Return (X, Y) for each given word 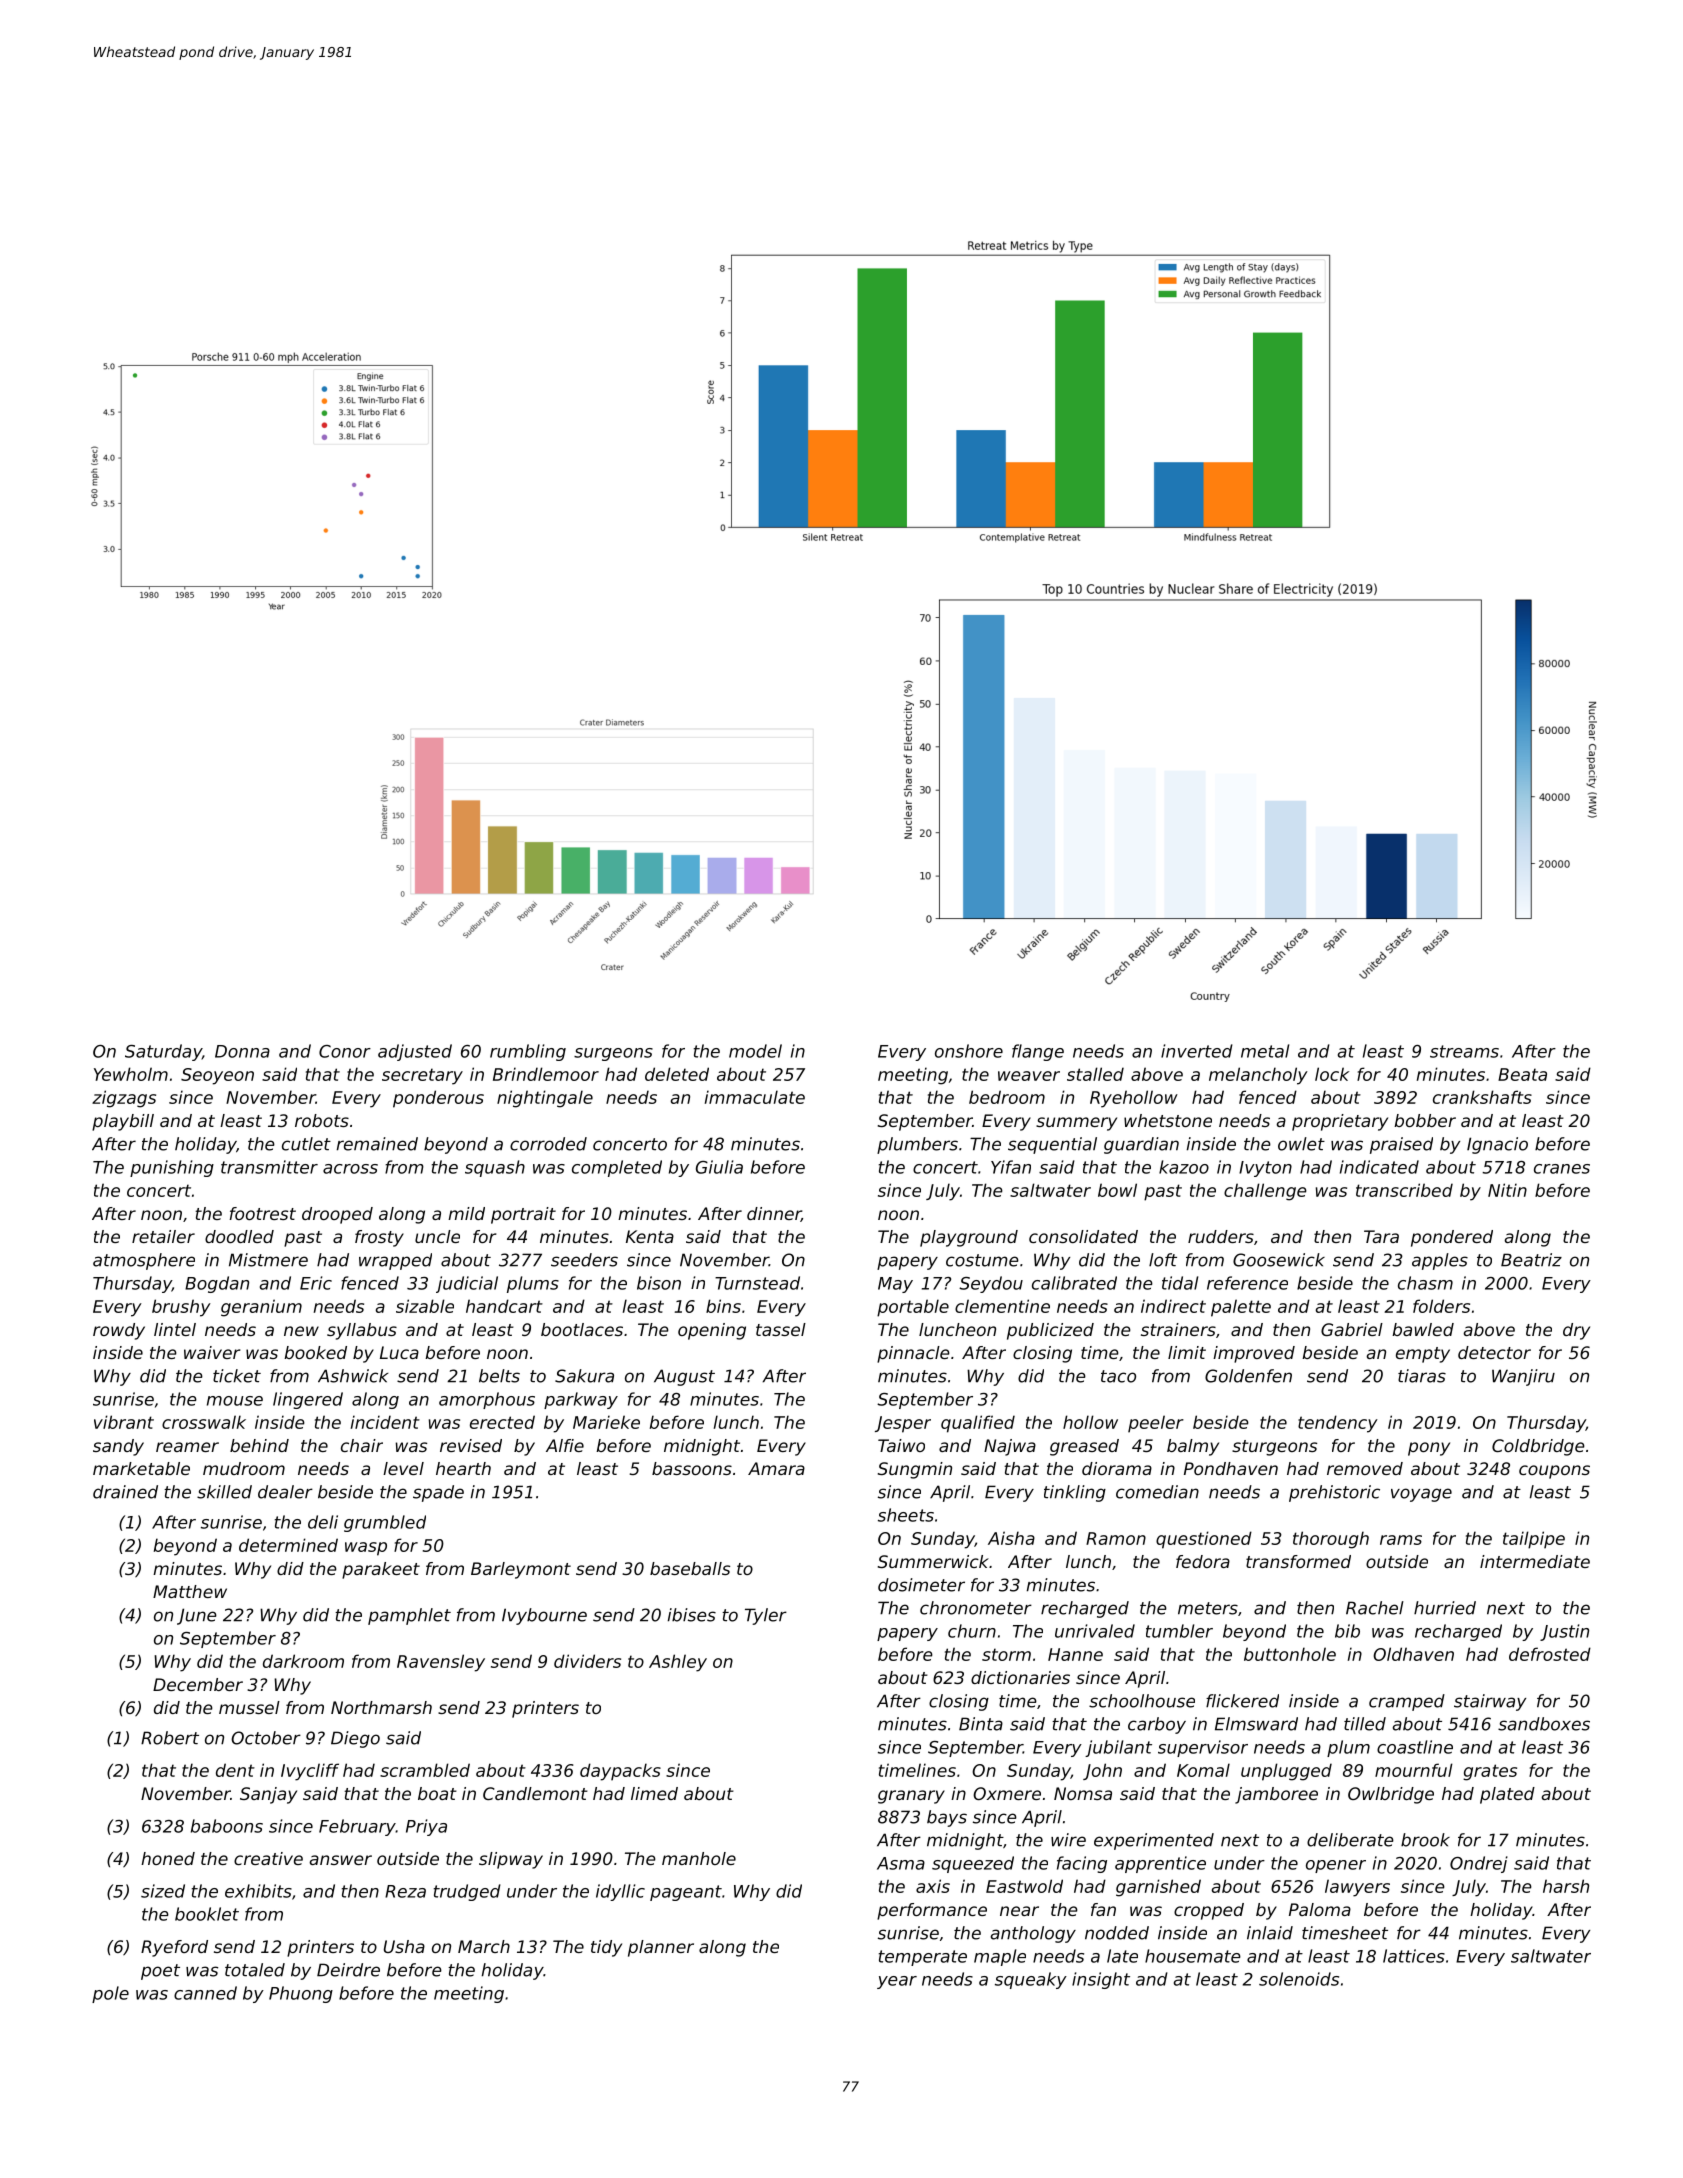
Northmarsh (381, 1707)
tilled (1365, 1724)
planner (661, 1948)
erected (502, 1422)
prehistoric (1334, 1493)
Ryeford (174, 1948)
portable (913, 1308)
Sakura (584, 1376)
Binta (981, 1724)
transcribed (1404, 1190)
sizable (425, 1306)
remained (377, 1144)
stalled (1095, 1074)
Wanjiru (1523, 1377)
